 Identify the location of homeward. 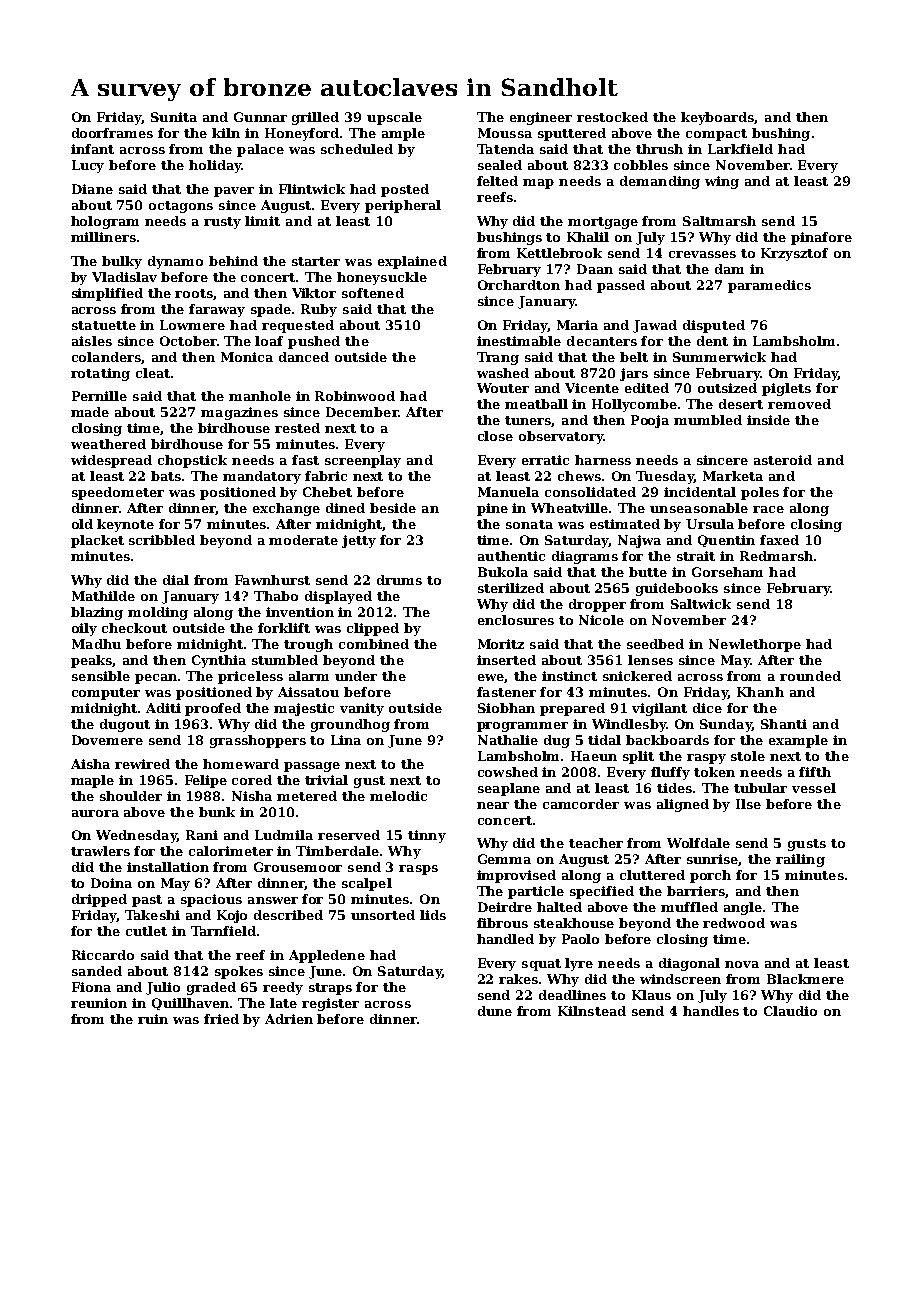
(241, 764).
